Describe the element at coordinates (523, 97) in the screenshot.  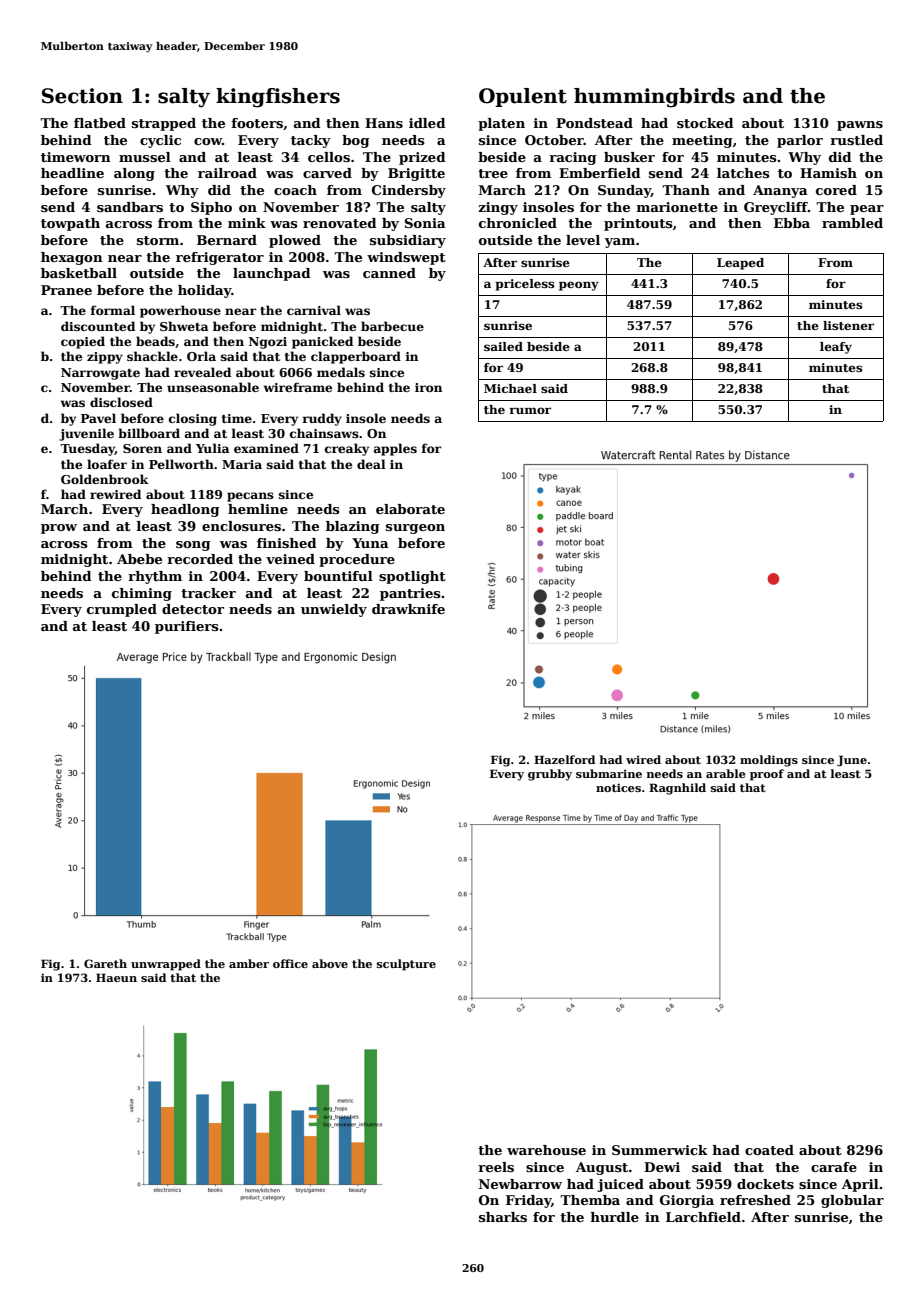
I see `Opulent` at that location.
